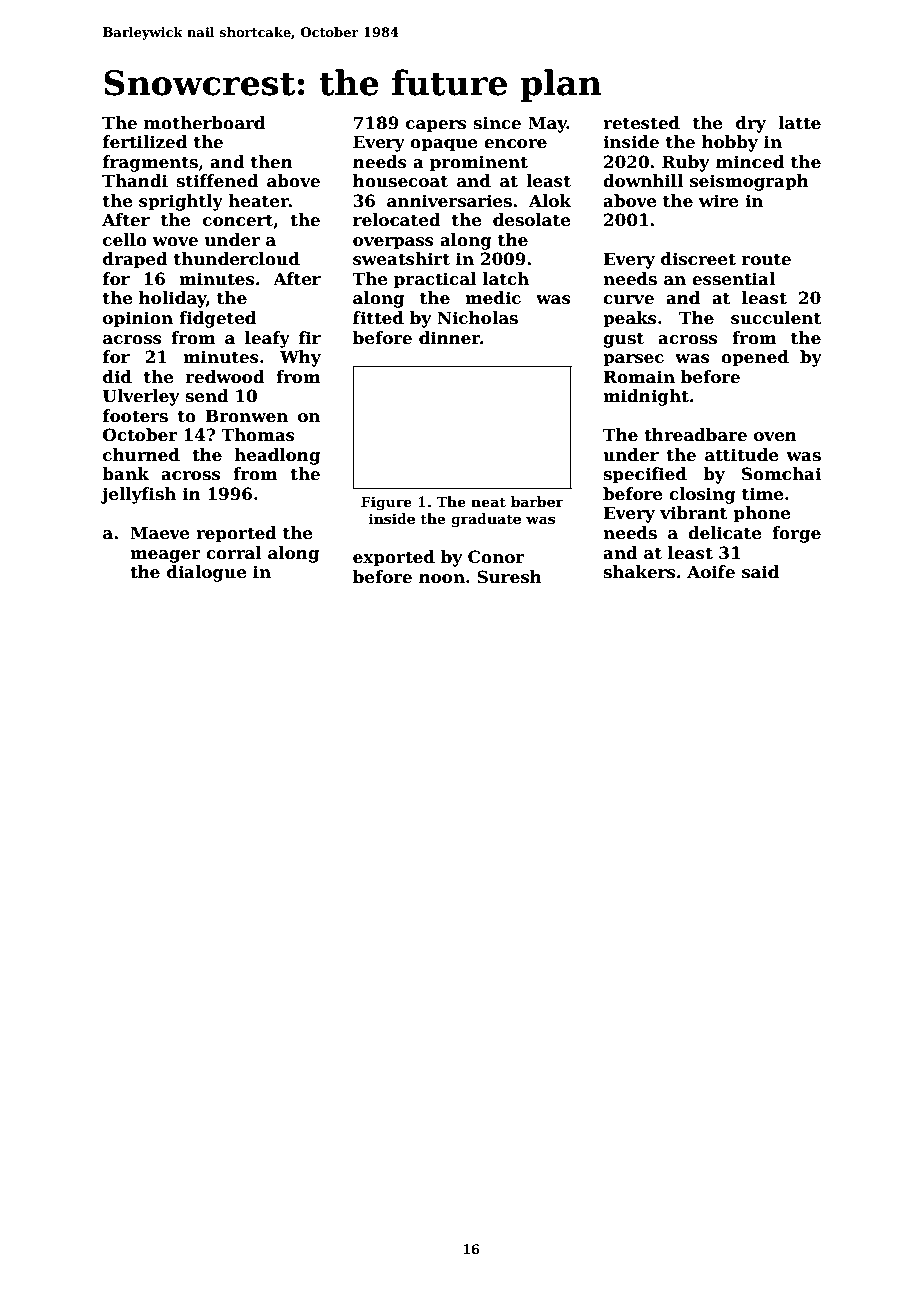 This image has width=924, height=1308. Describe the element at coordinates (766, 259) in the image. I see `route` at that location.
